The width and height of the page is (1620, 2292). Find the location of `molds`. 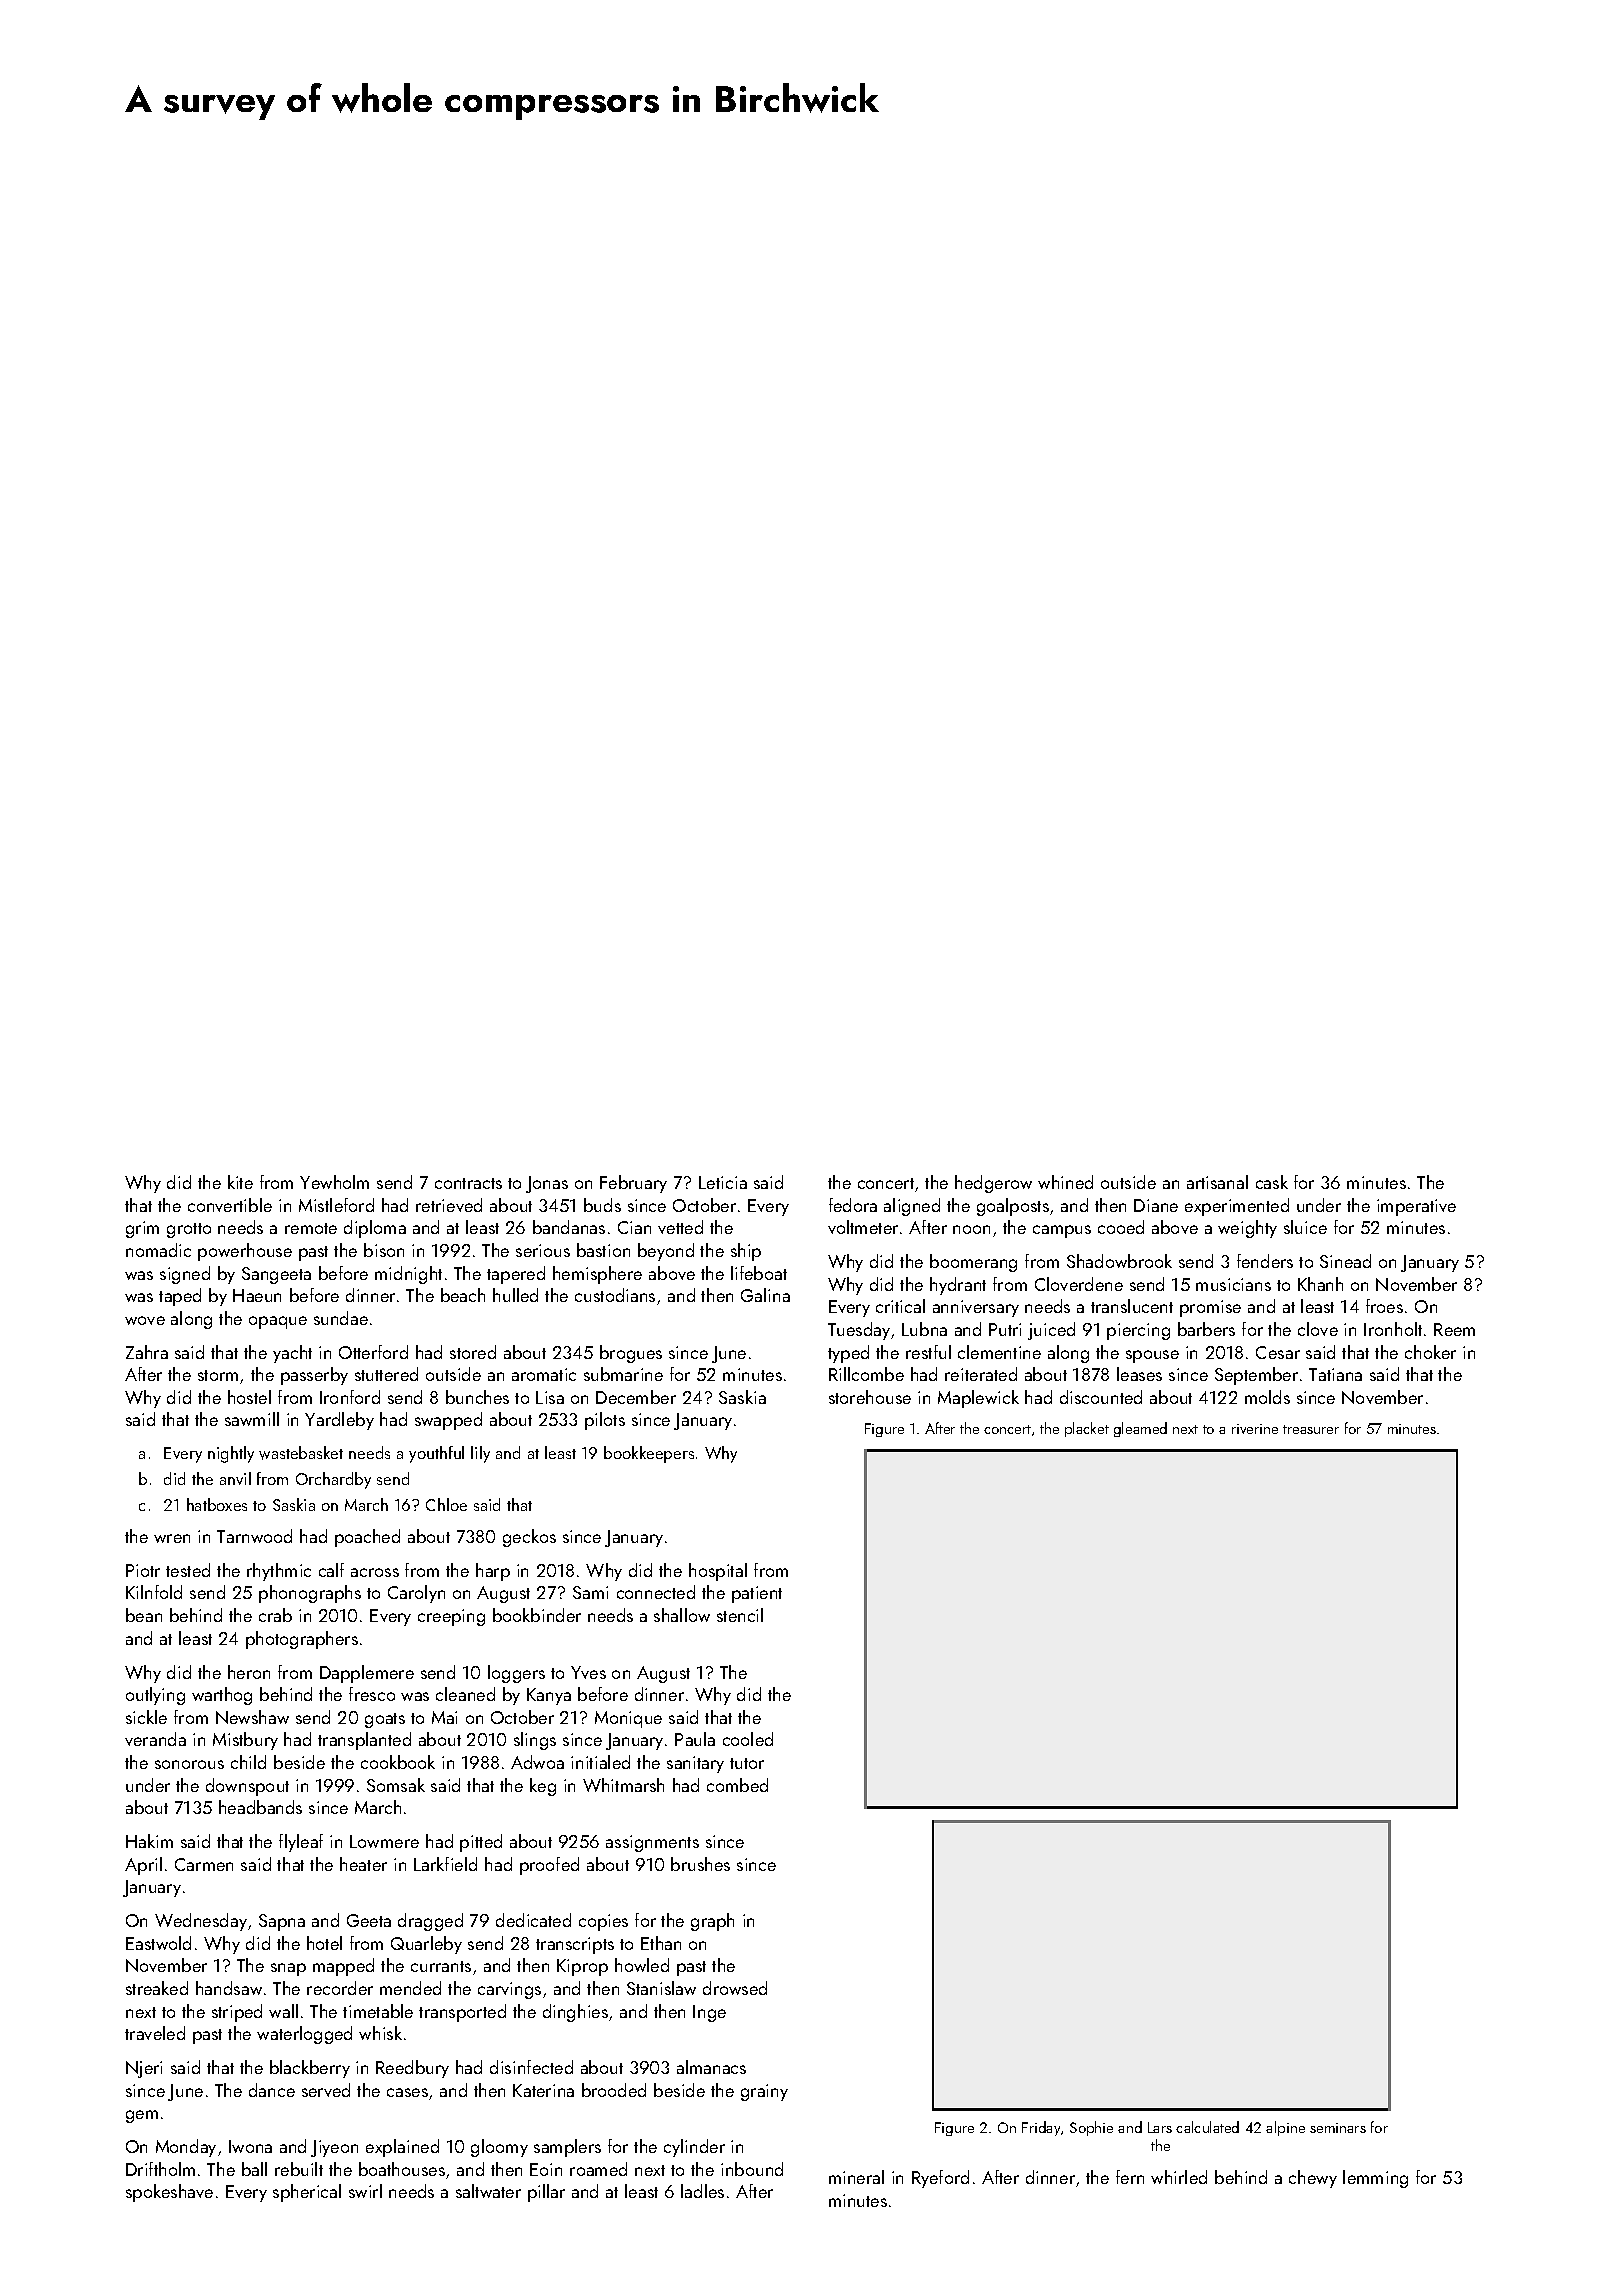

molds is located at coordinates (1267, 1397).
